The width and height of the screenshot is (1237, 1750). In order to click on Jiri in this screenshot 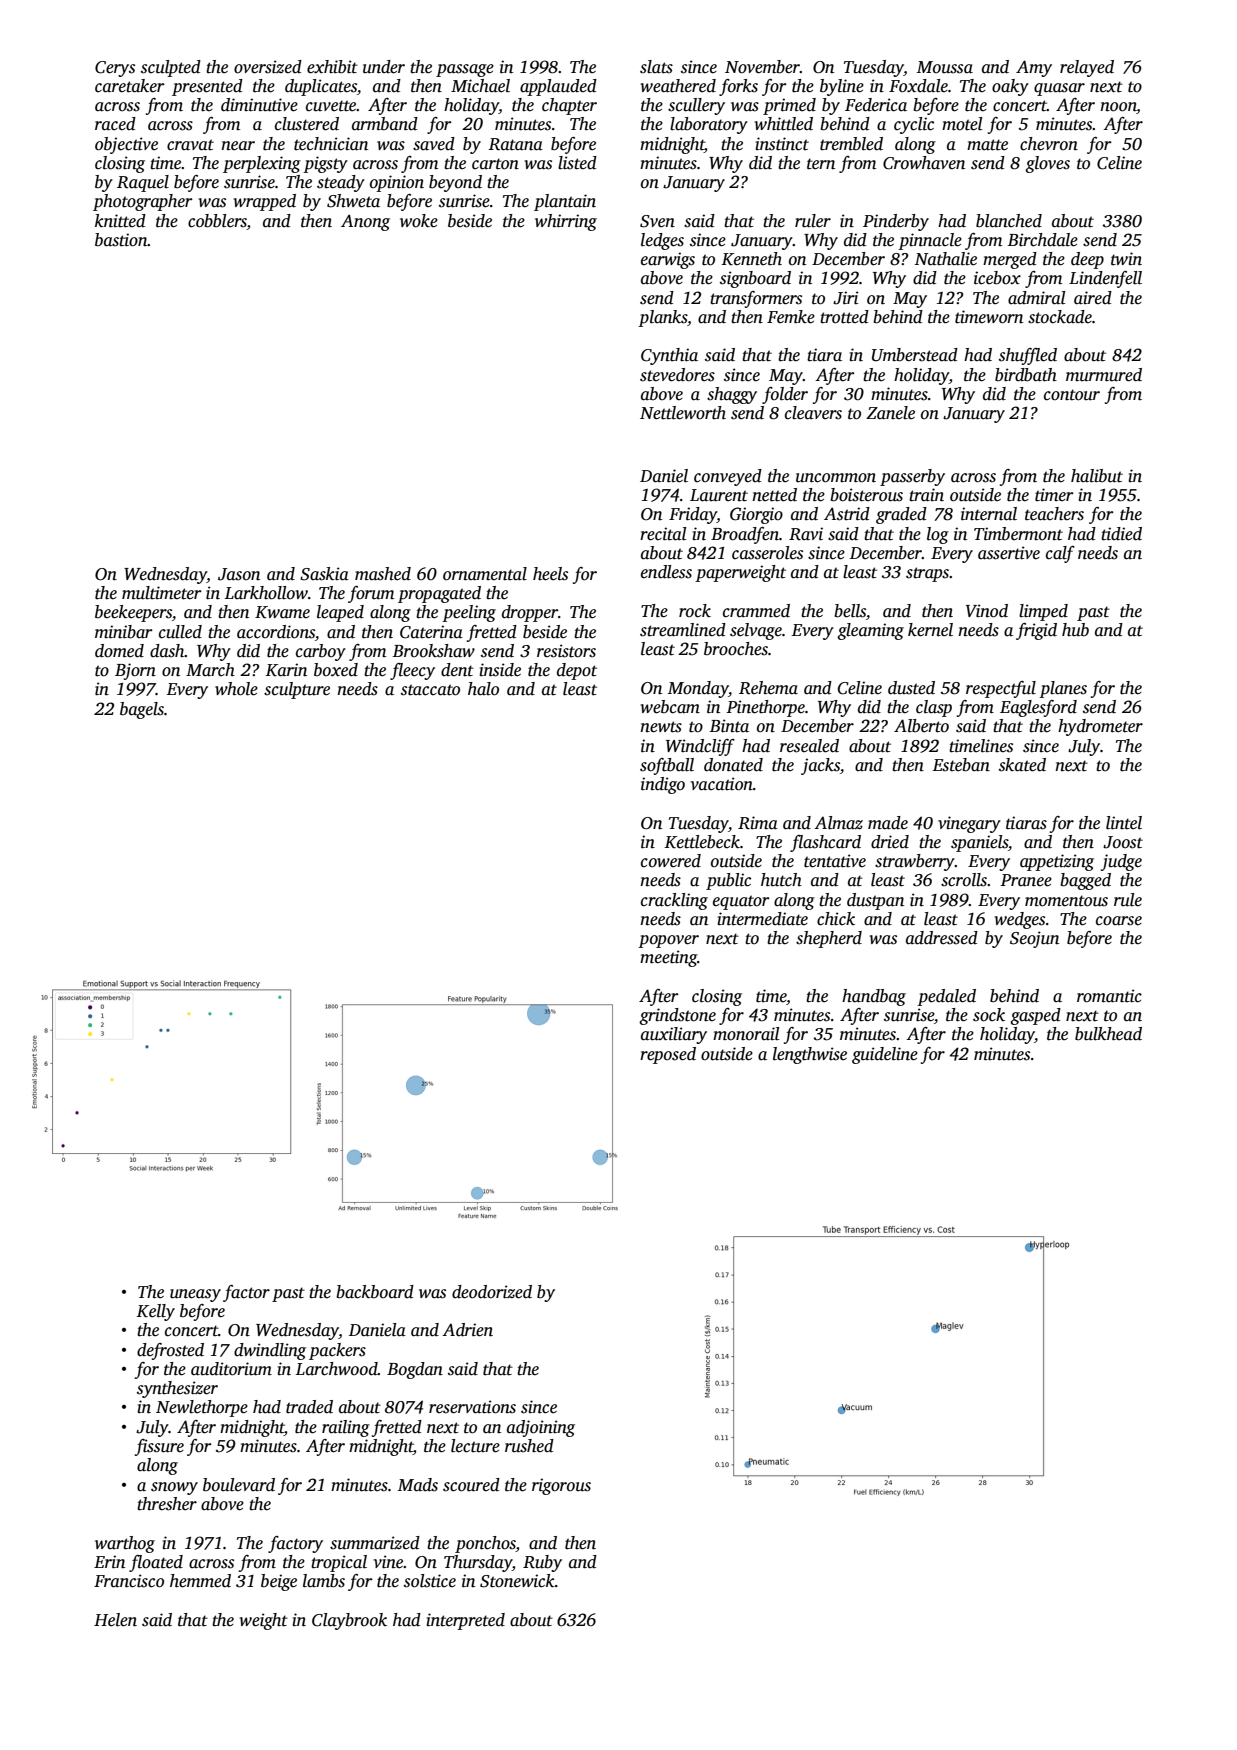, I will do `click(846, 298)`.
